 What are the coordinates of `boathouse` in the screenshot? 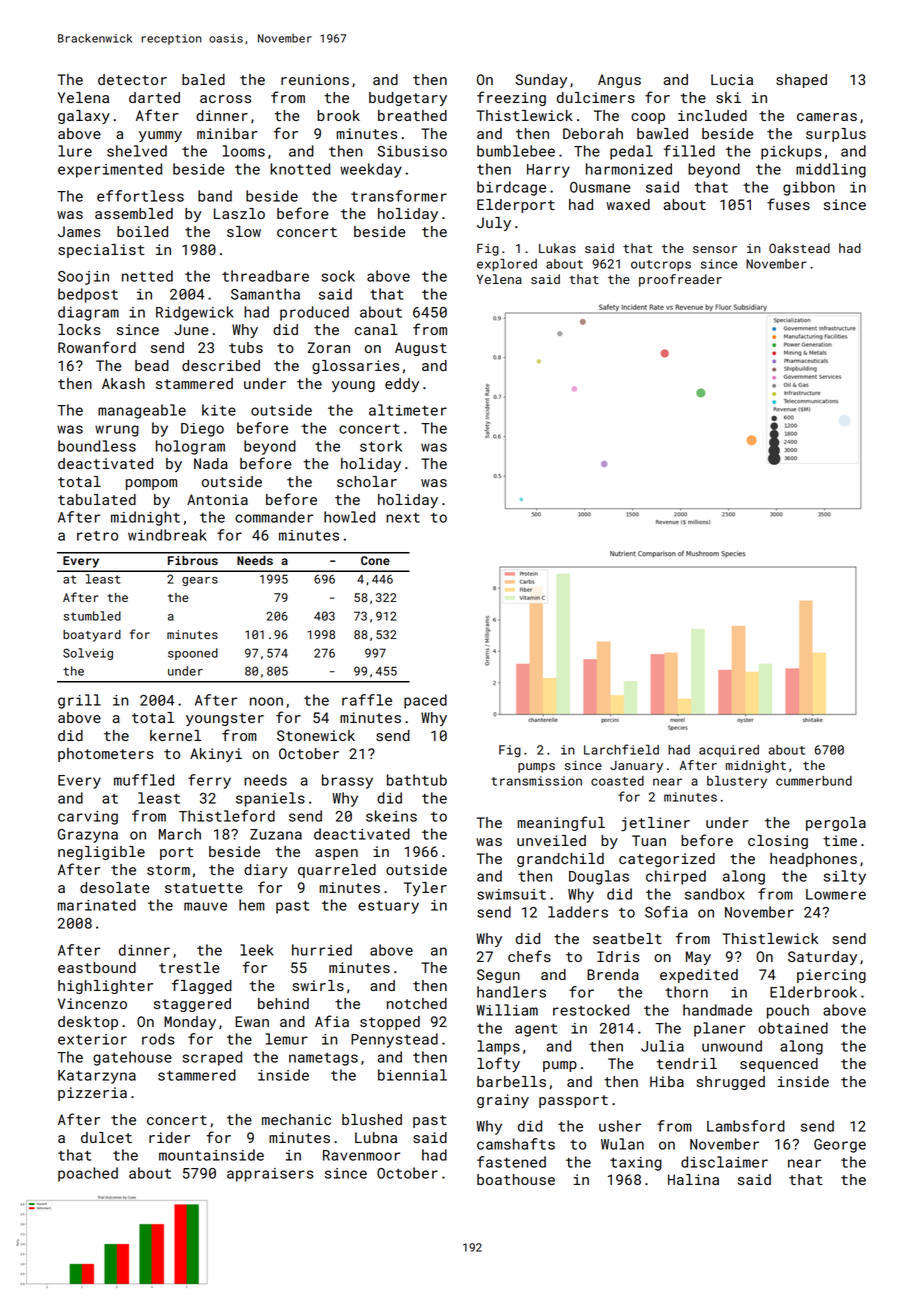 It's located at (516, 1179).
